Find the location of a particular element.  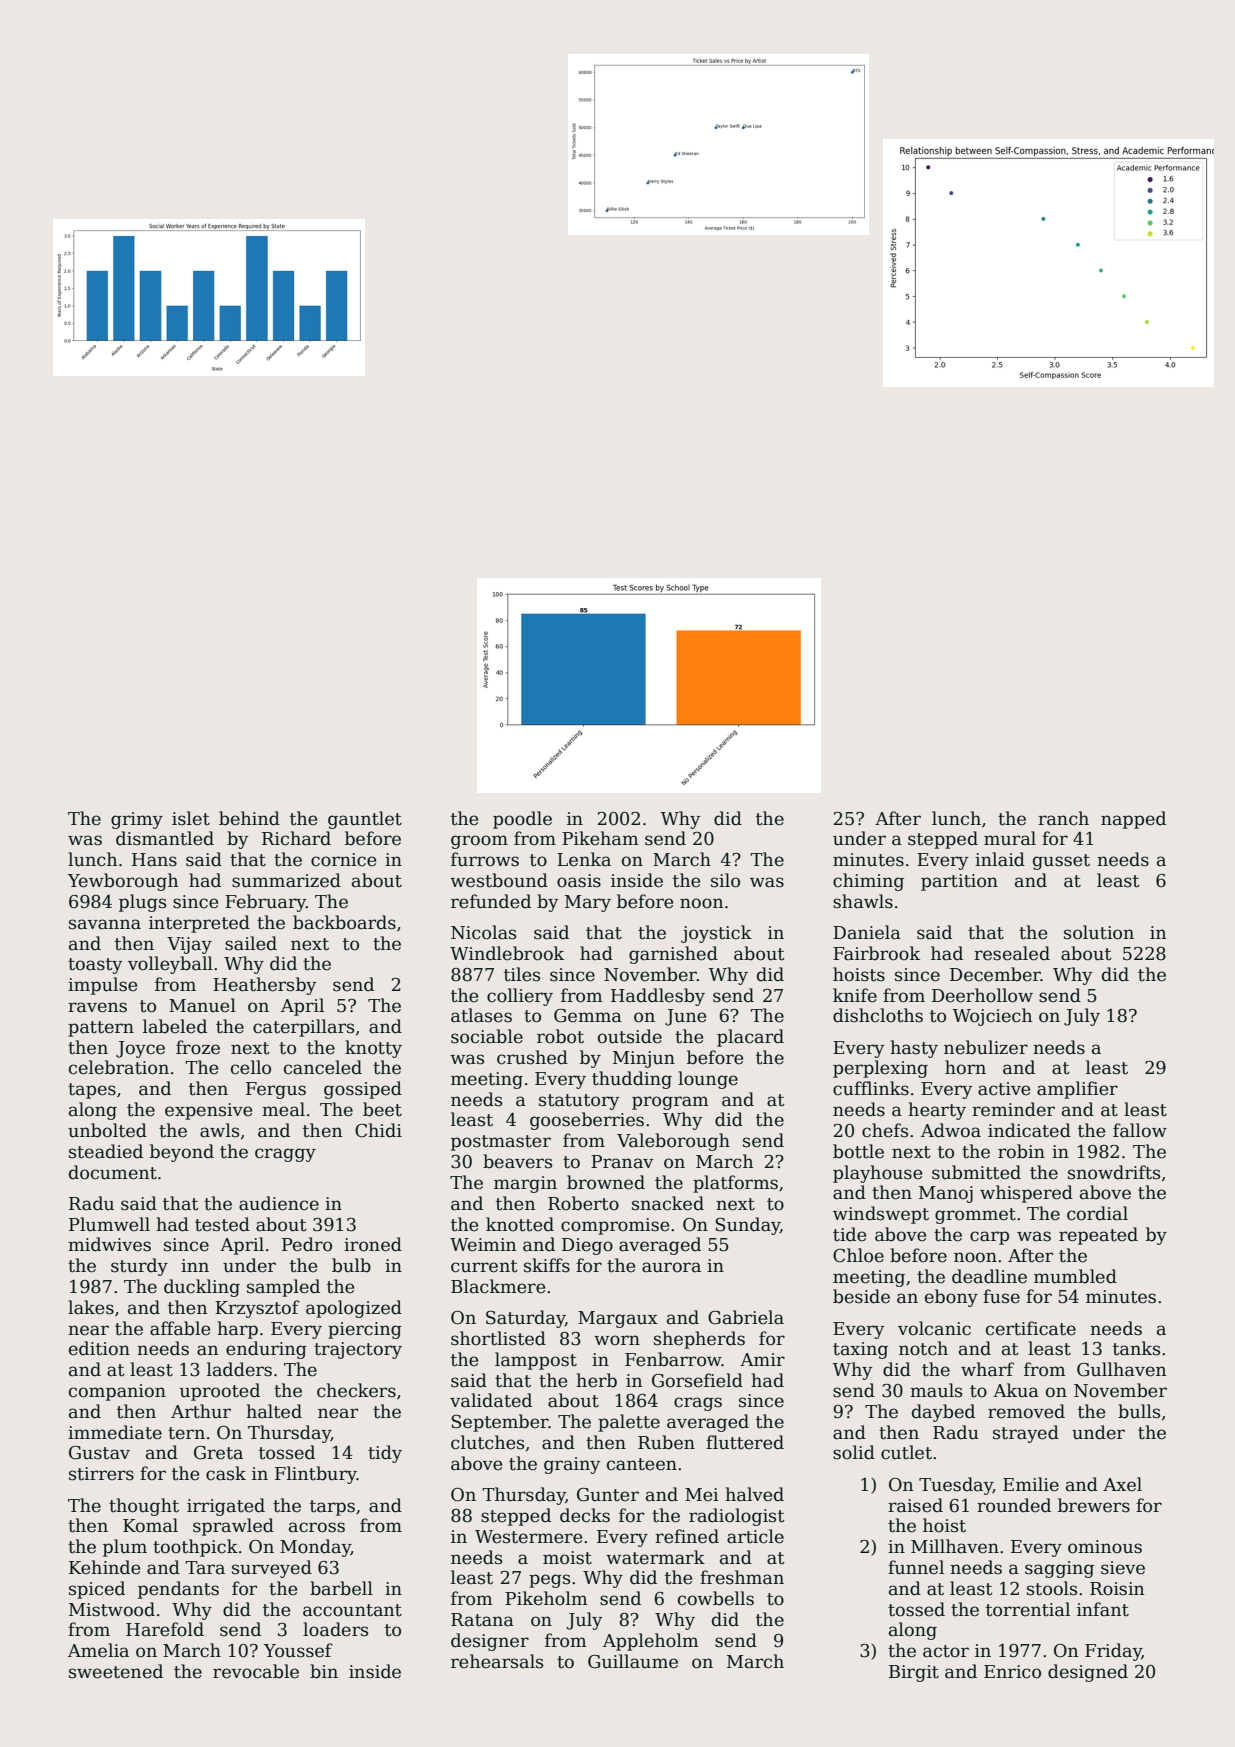

napped is located at coordinates (1133, 820).
